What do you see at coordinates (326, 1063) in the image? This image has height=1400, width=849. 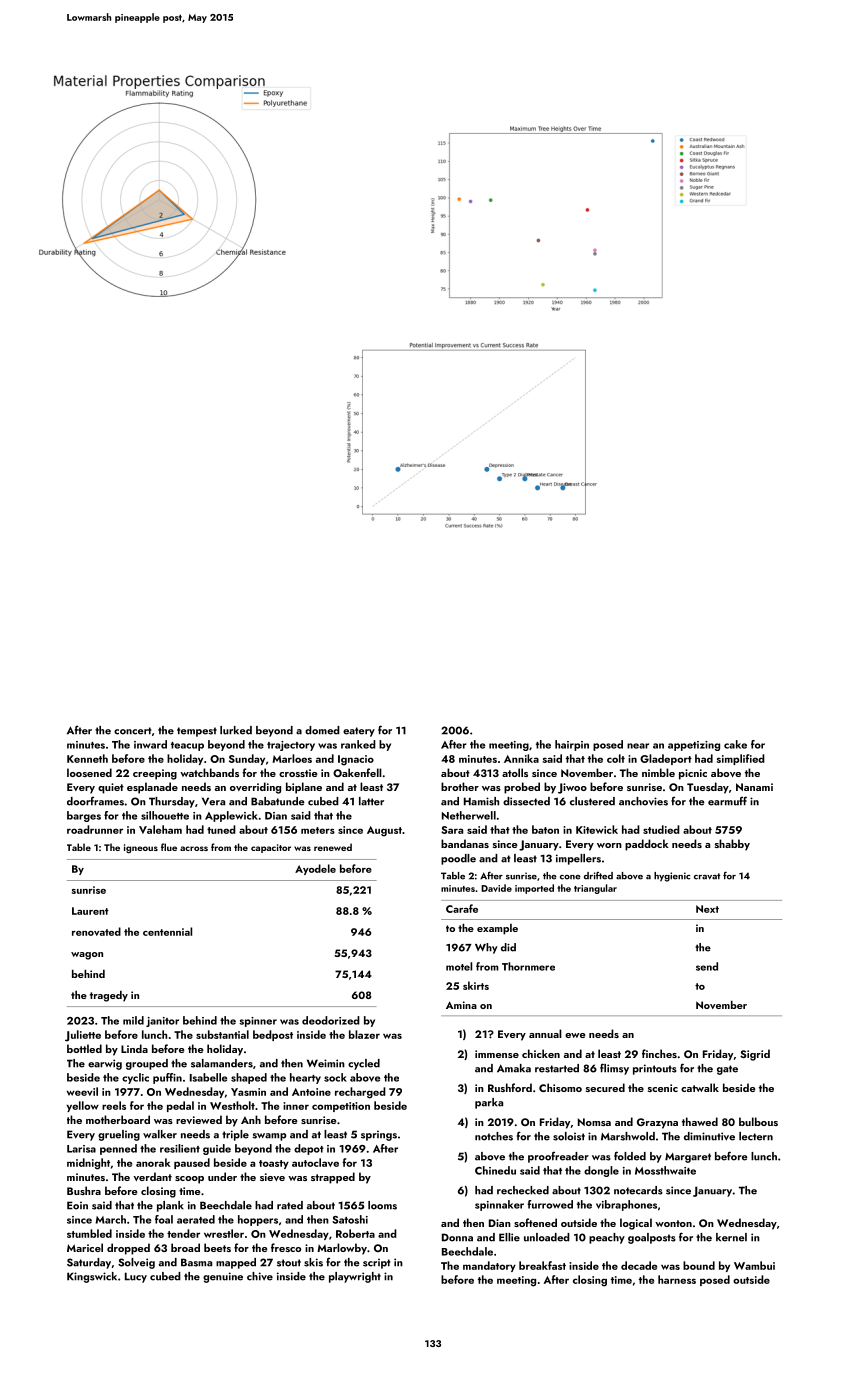 I see `Weimin` at bounding box center [326, 1063].
